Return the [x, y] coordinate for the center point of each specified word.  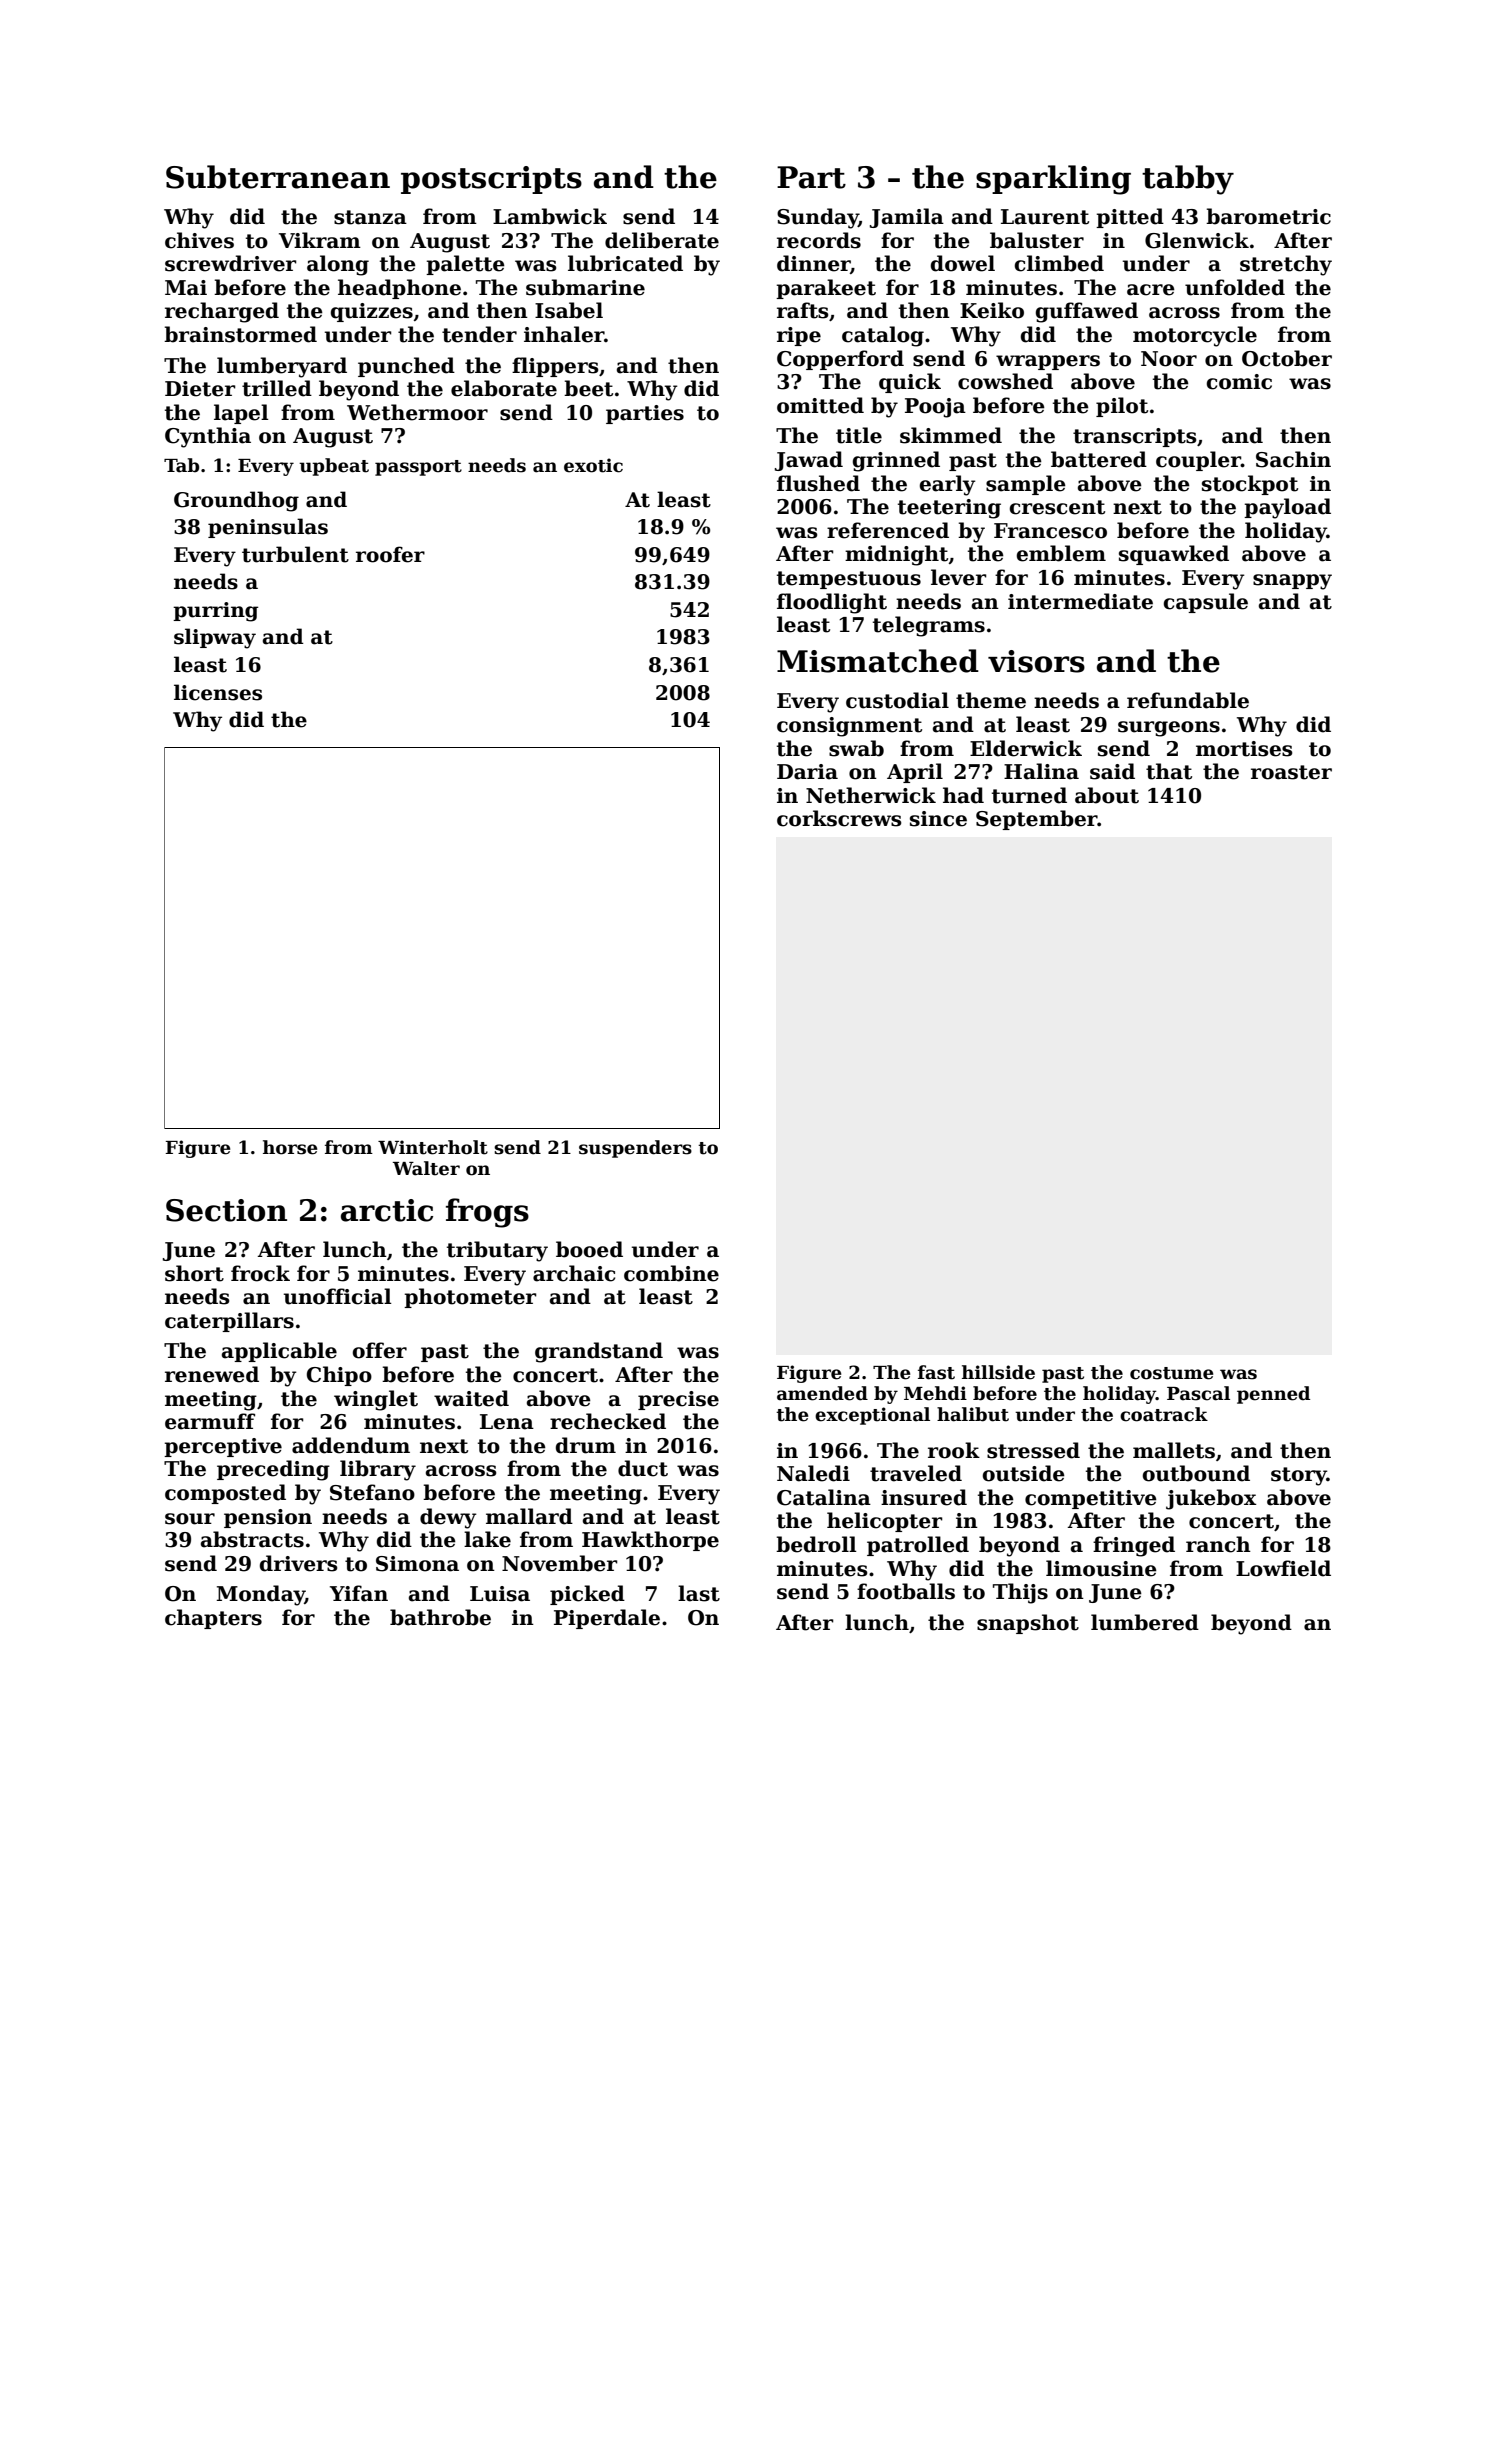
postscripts [491, 180]
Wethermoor [417, 412]
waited [471, 1398]
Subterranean [278, 177]
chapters [213, 1619]
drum [586, 1445]
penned [1273, 1395]
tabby [1188, 180]
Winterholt [433, 1147]
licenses [218, 692]
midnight [896, 555]
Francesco [1050, 531]
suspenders [635, 1149]
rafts [802, 310]
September [1037, 820]
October [1287, 358]
